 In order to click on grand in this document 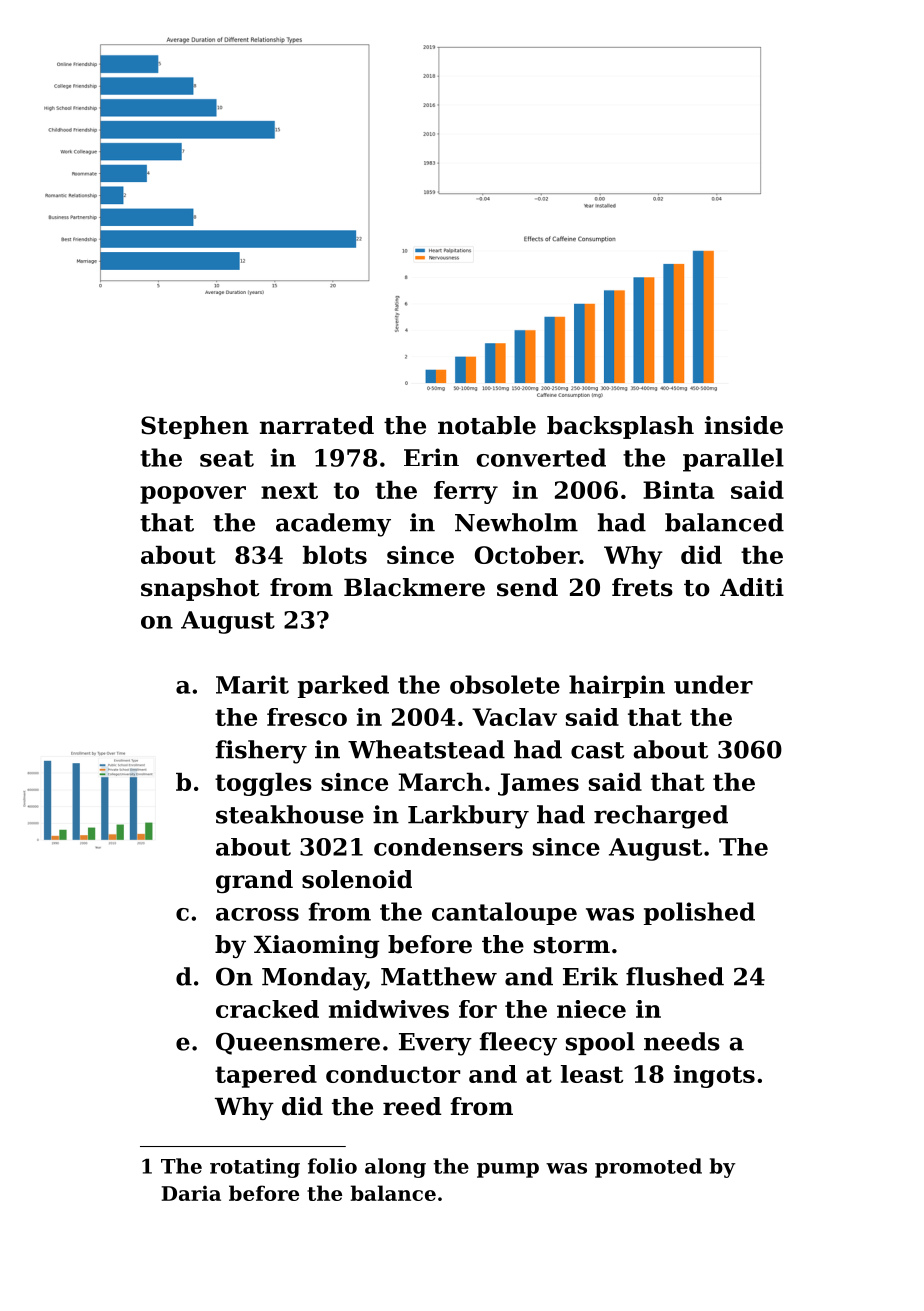, I will do `click(254, 881)`.
